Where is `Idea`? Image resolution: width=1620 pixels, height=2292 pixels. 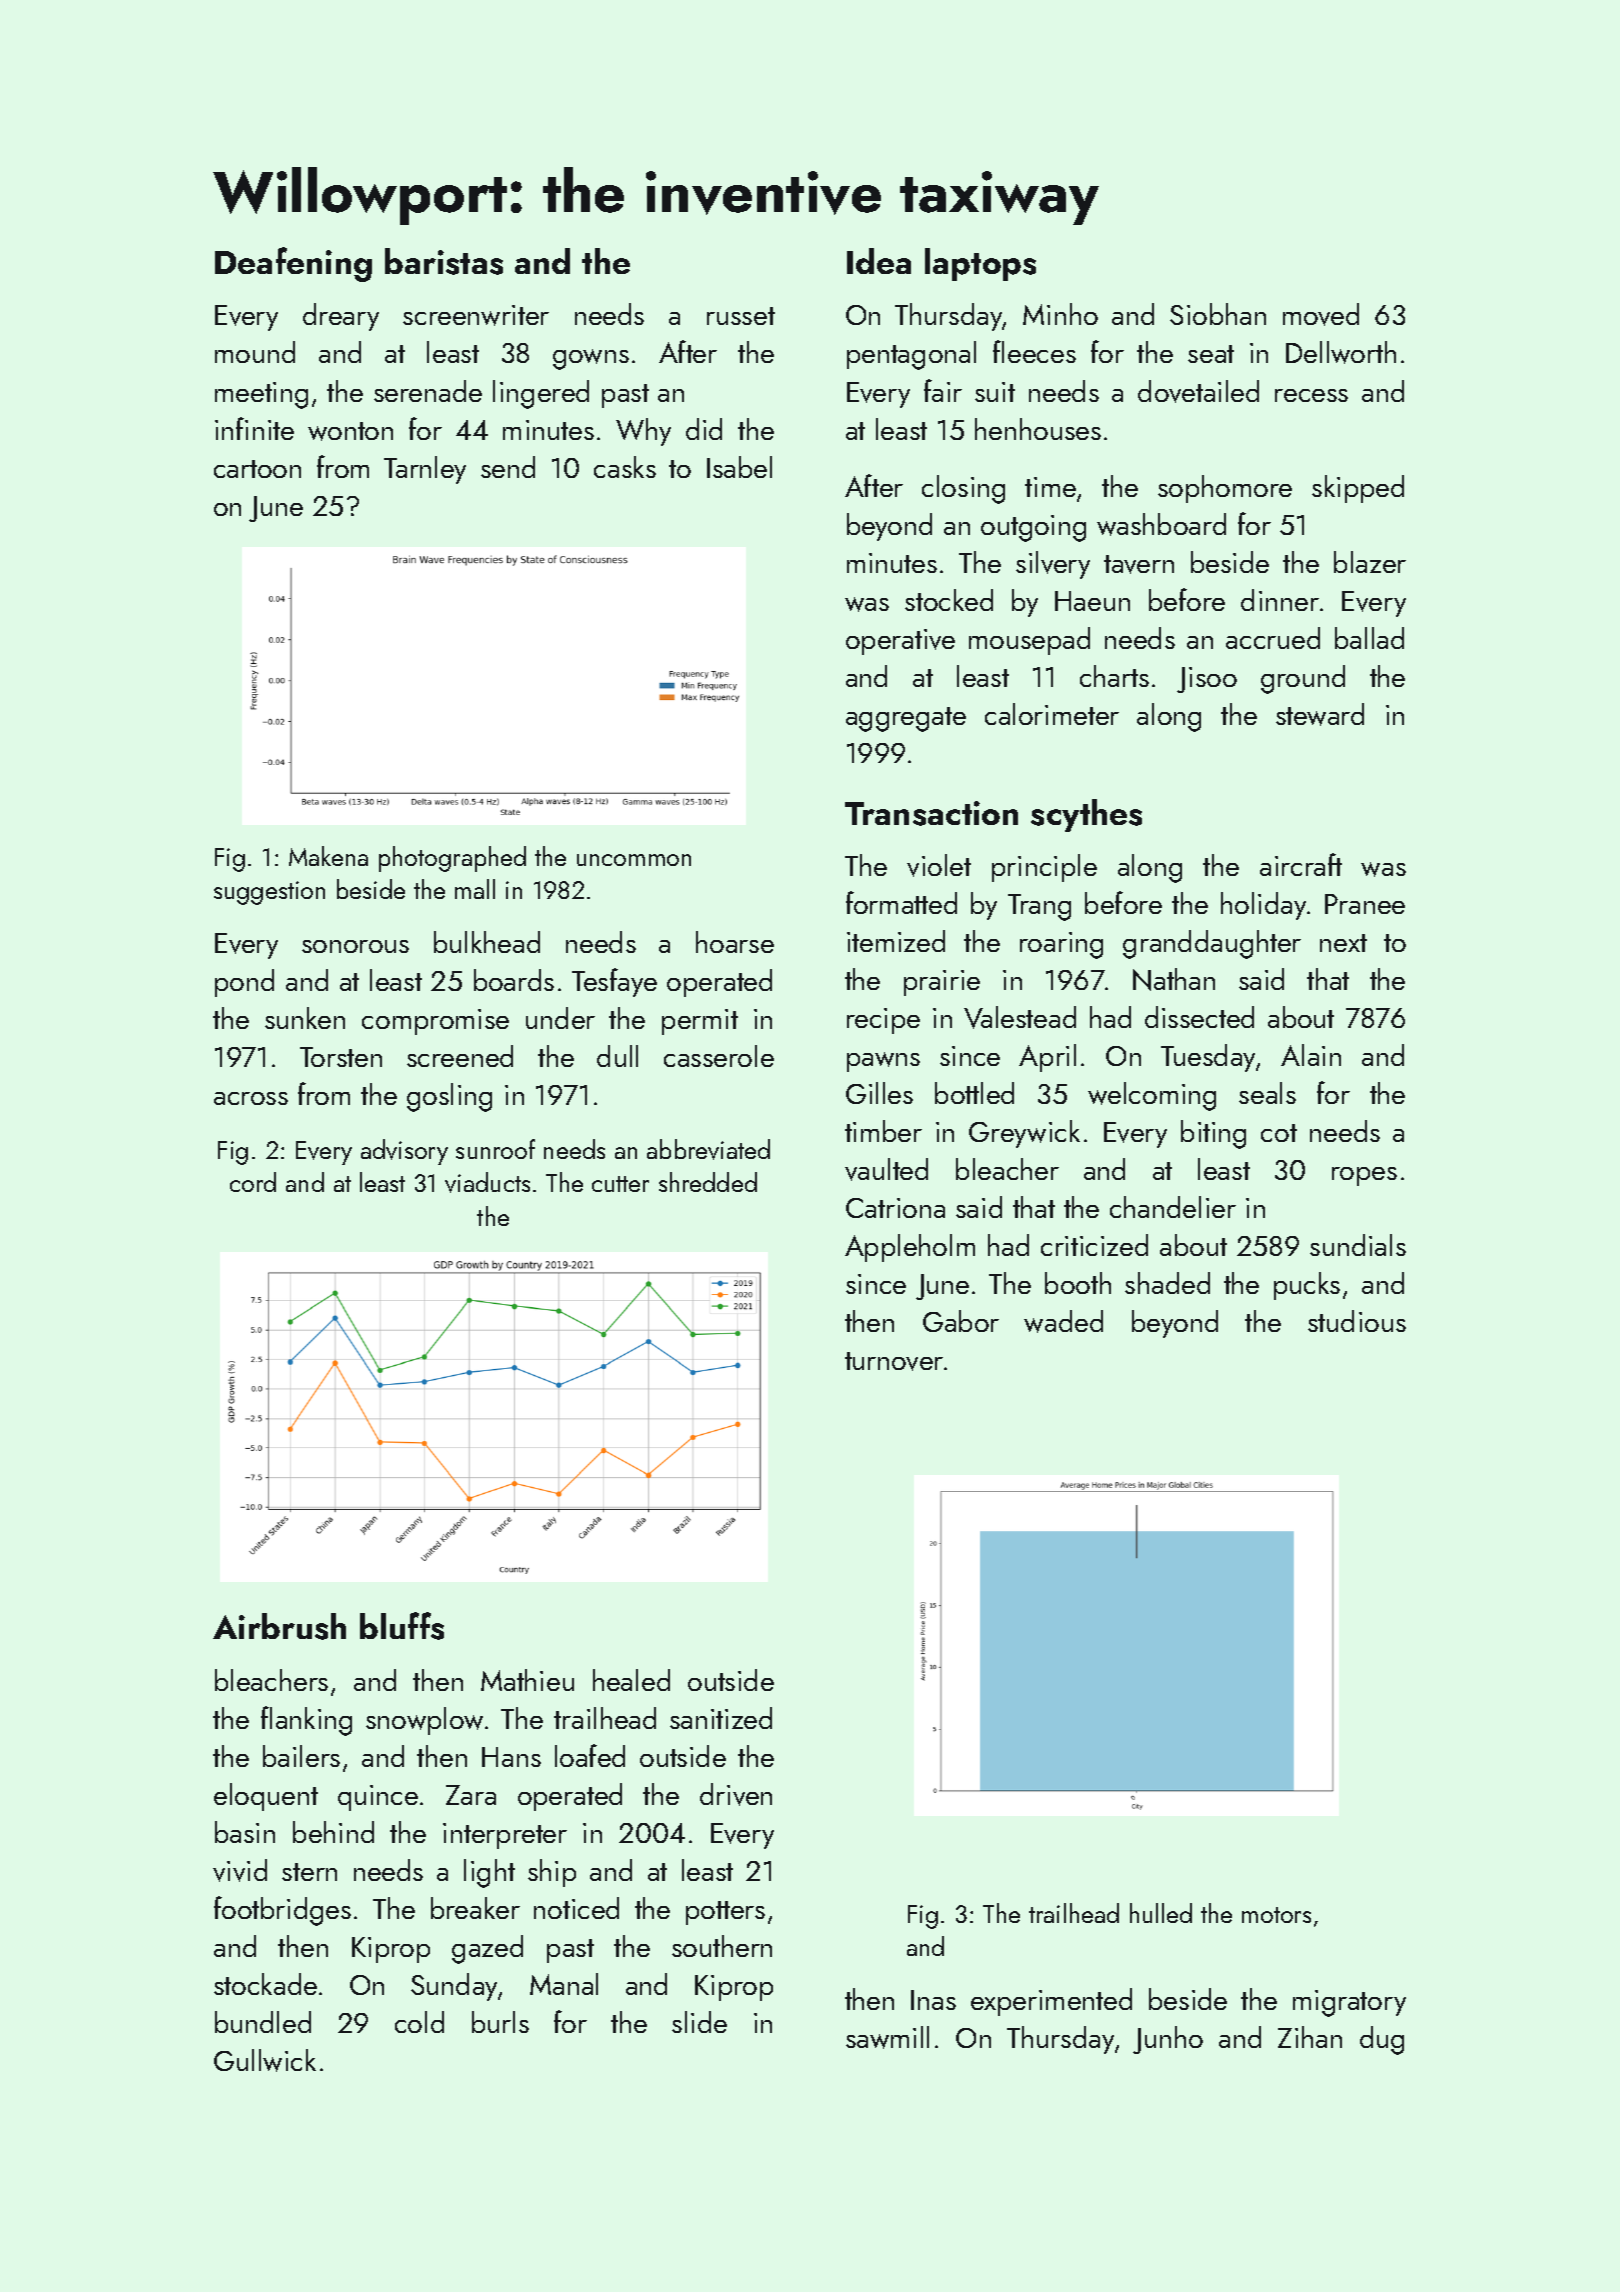 Idea is located at coordinates (879, 261).
